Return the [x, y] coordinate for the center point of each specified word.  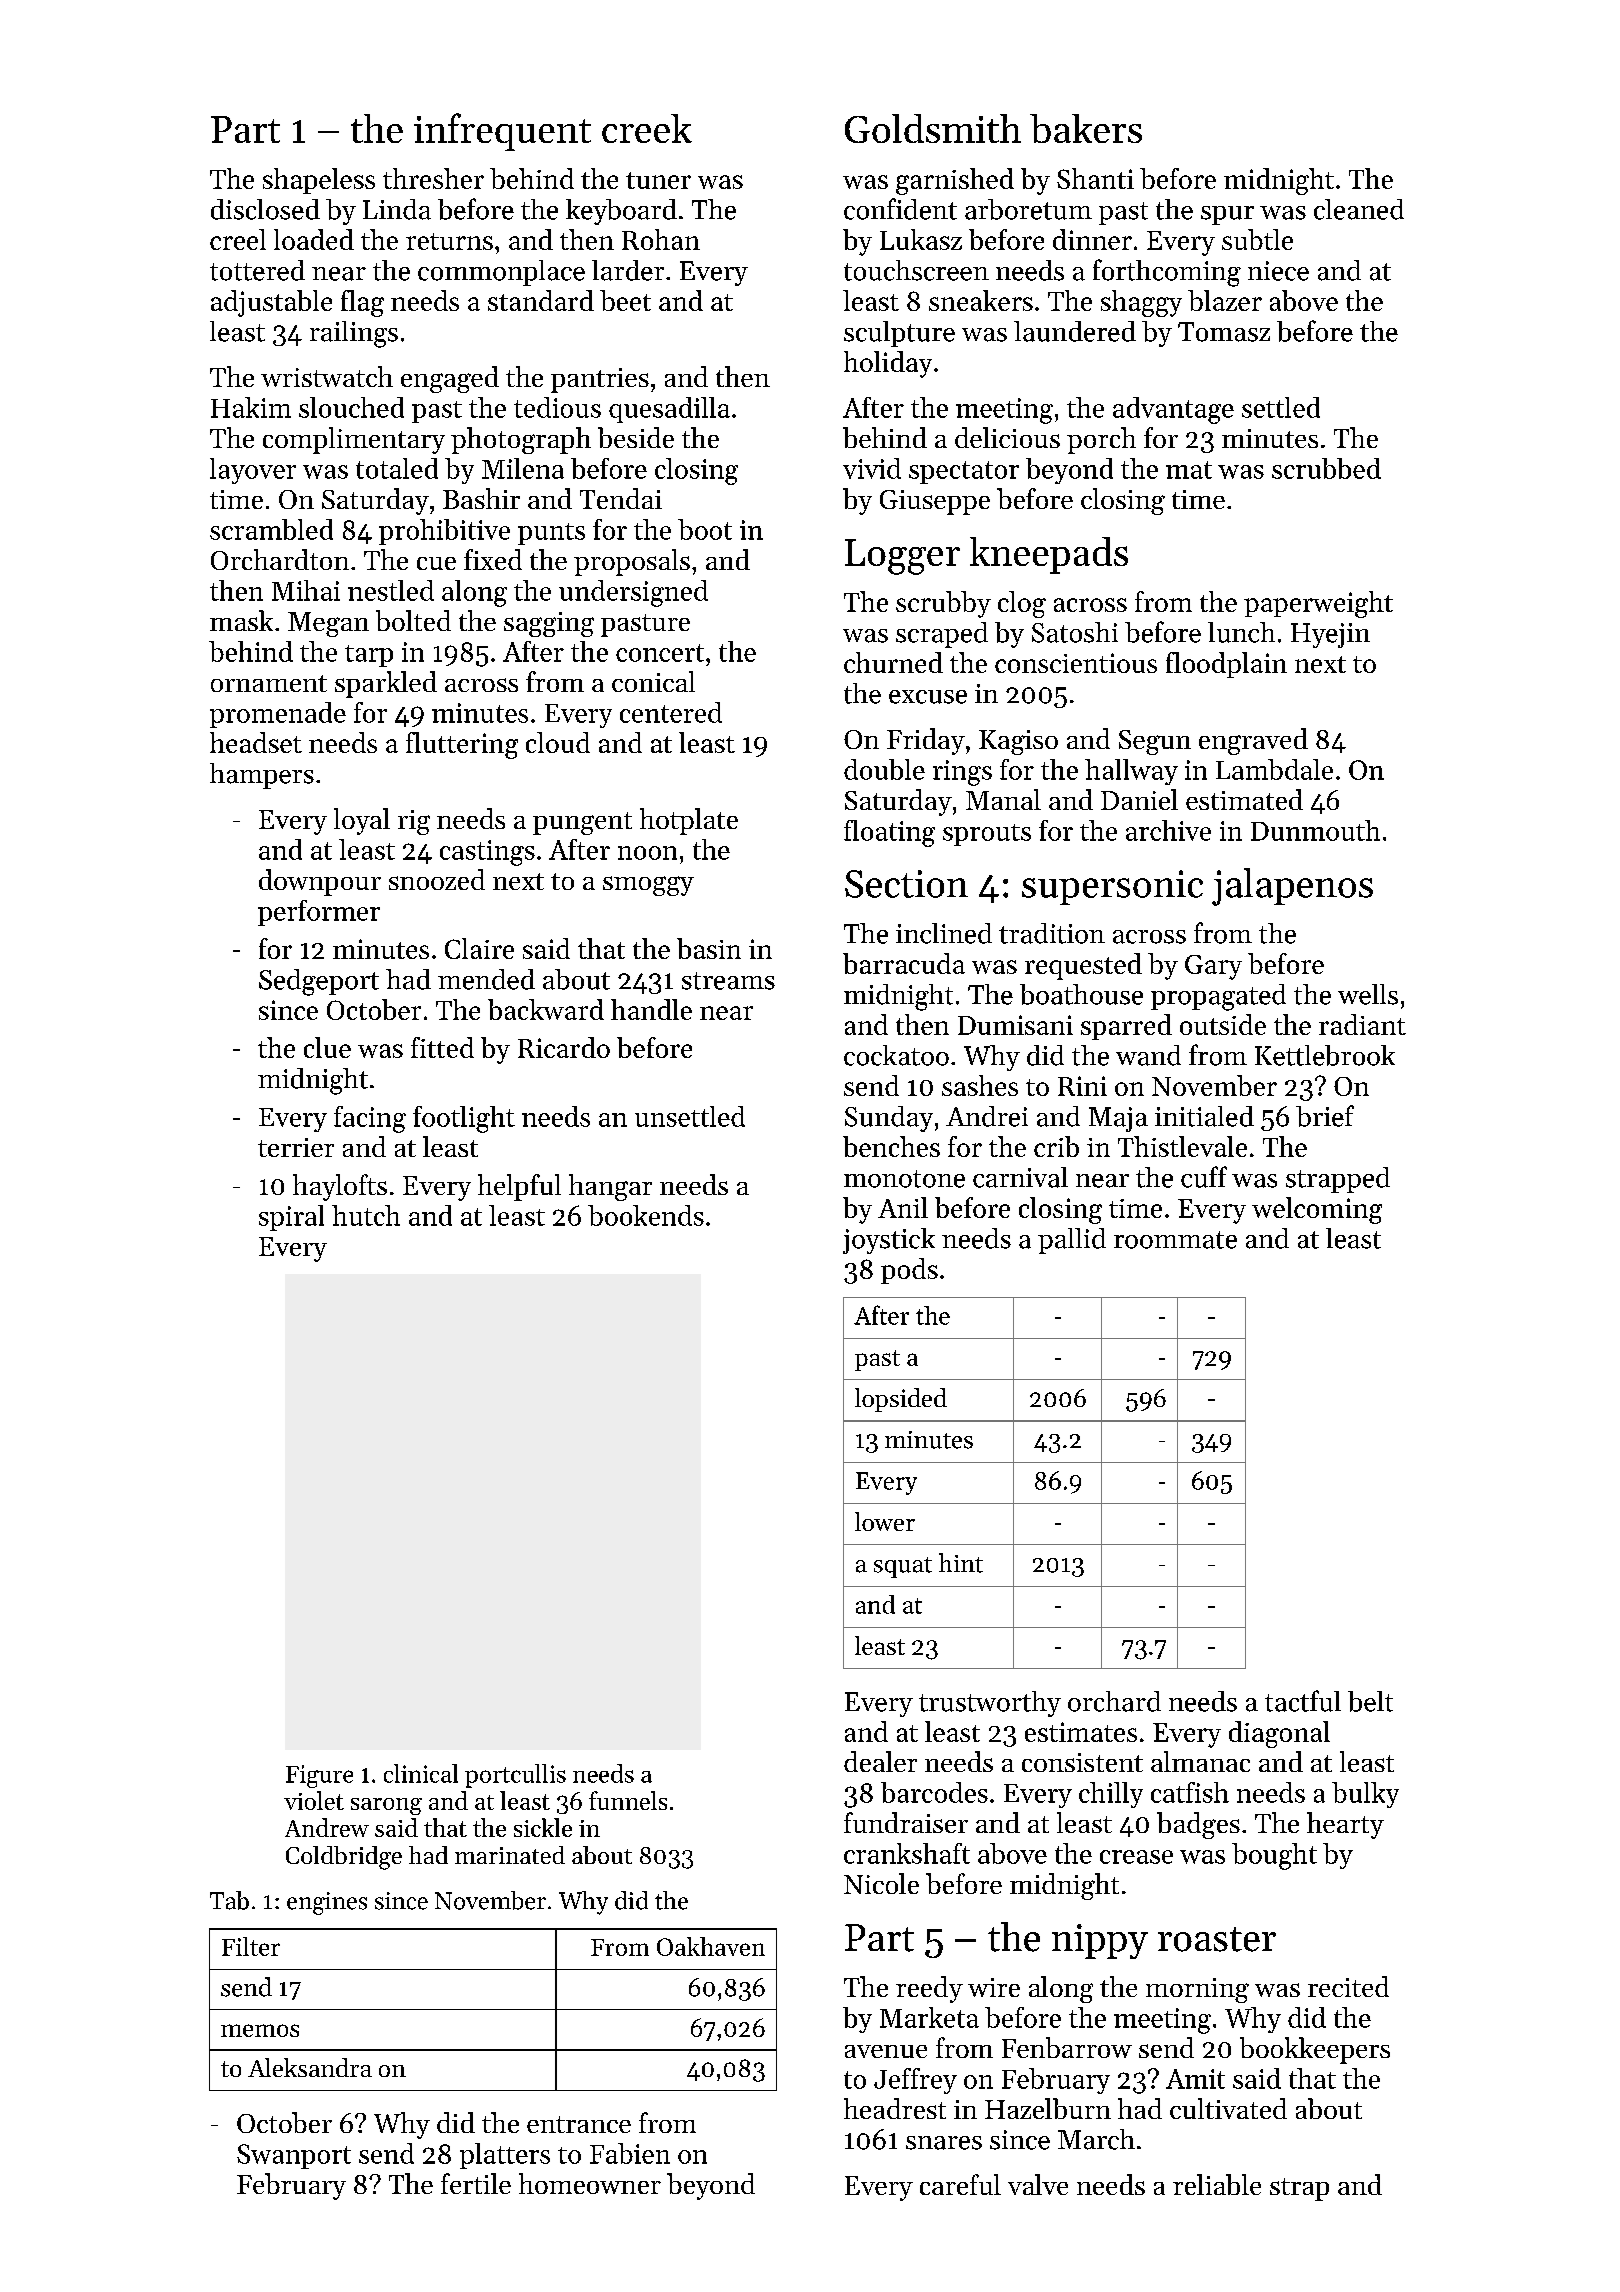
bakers [1086, 128]
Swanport [294, 2156]
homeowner [590, 2183]
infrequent [502, 132]
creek [647, 128]
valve [1038, 2184]
